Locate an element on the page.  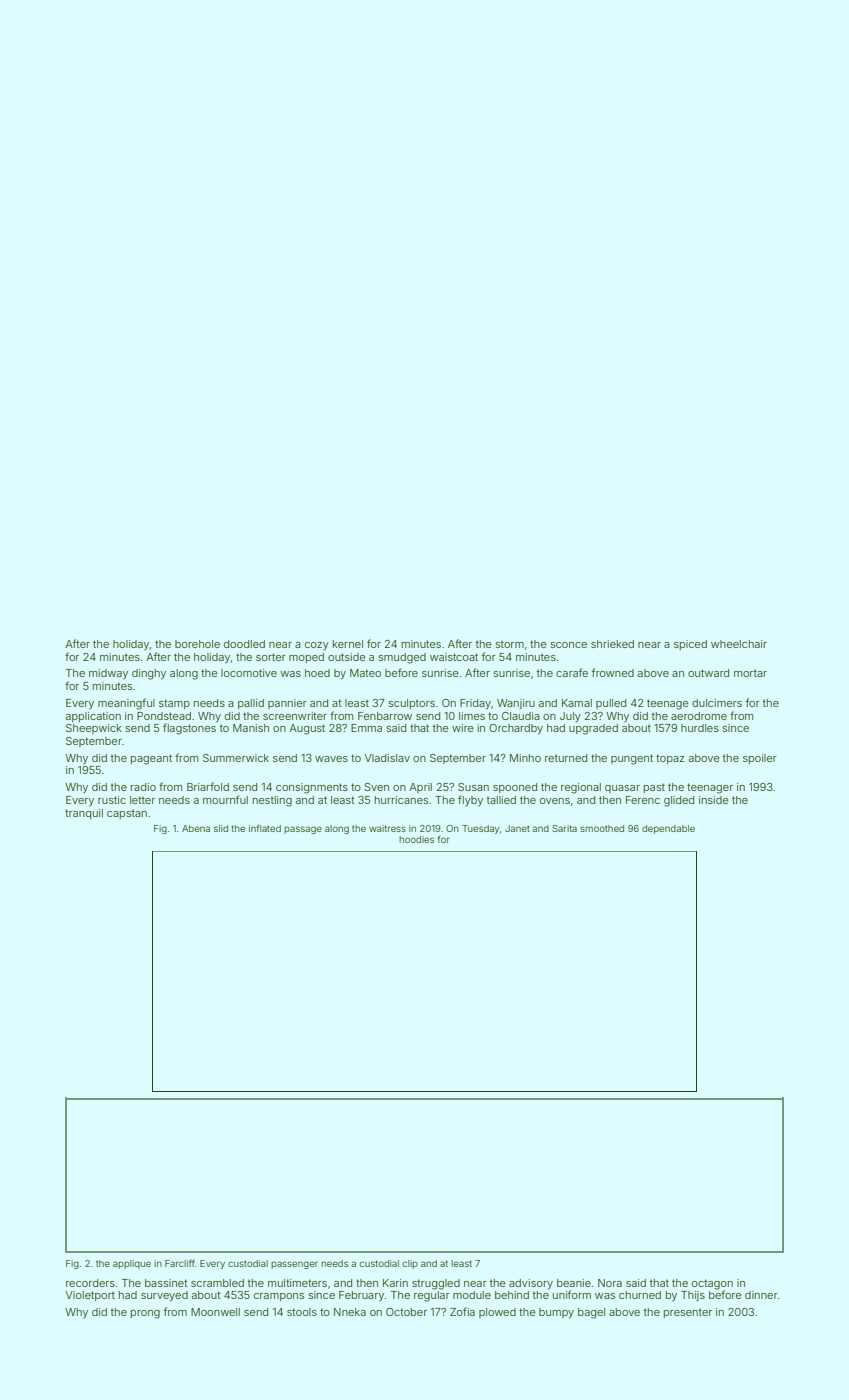
radio is located at coordinates (143, 787).
